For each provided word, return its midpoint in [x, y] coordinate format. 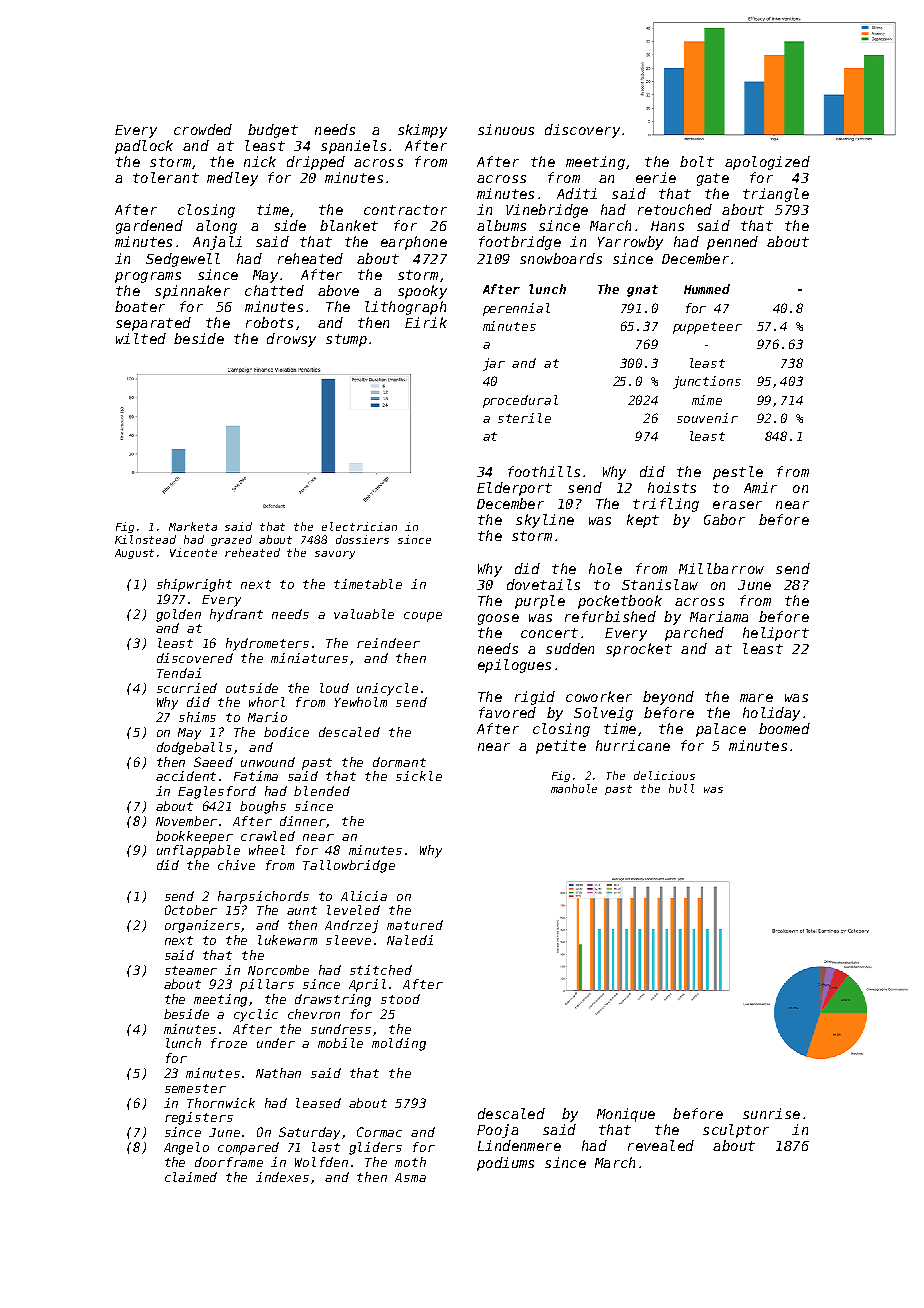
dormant [399, 762]
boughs [263, 807]
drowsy [291, 340]
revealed [661, 1145]
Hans [667, 226]
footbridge [520, 243]
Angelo [186, 1148]
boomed [784, 728]
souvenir [707, 418]
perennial [516, 309]
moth [410, 1162]
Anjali [217, 243]
